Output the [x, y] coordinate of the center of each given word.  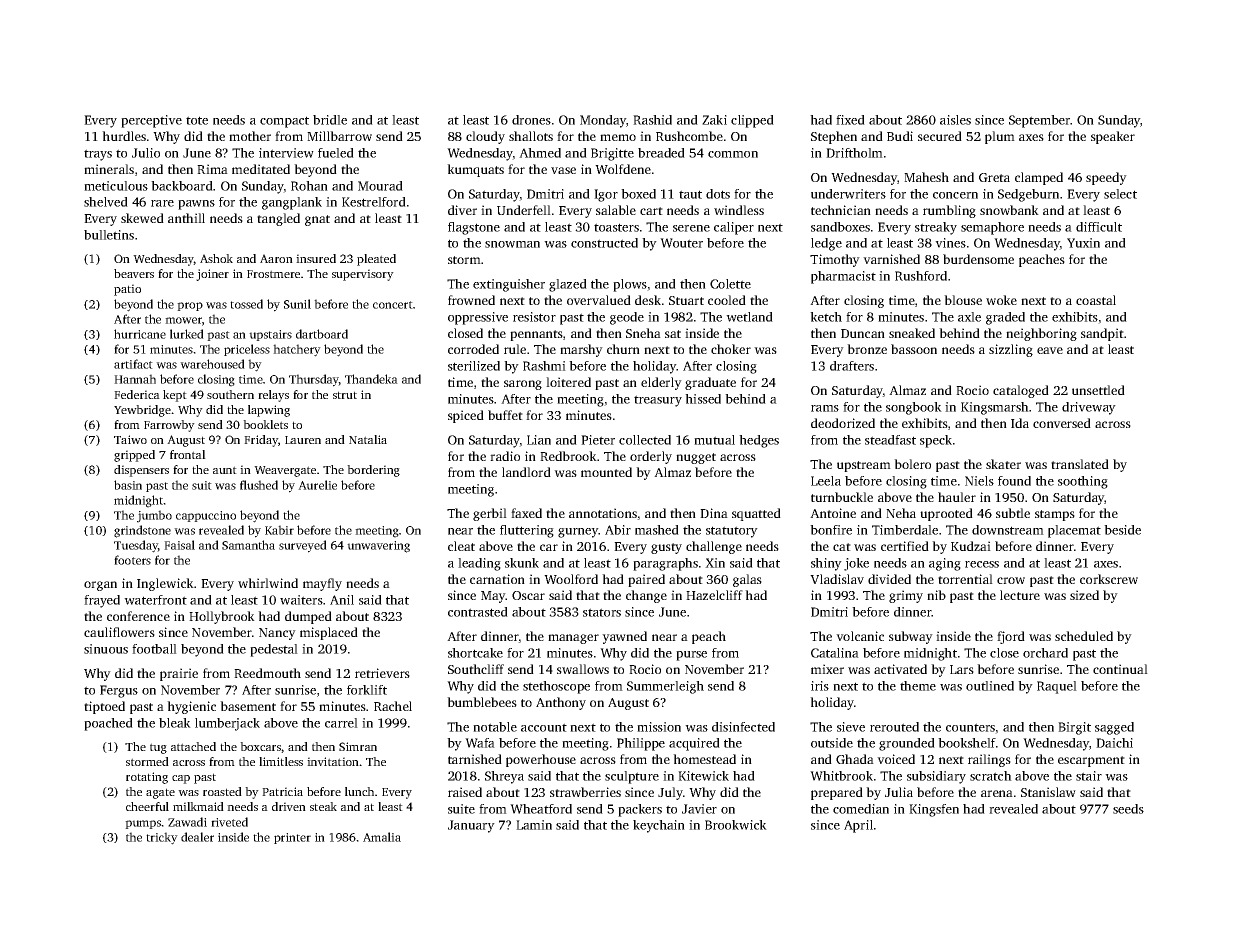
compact [284, 122]
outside [832, 743]
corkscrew [1109, 579]
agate [160, 793]
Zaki [714, 120]
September [1039, 121]
